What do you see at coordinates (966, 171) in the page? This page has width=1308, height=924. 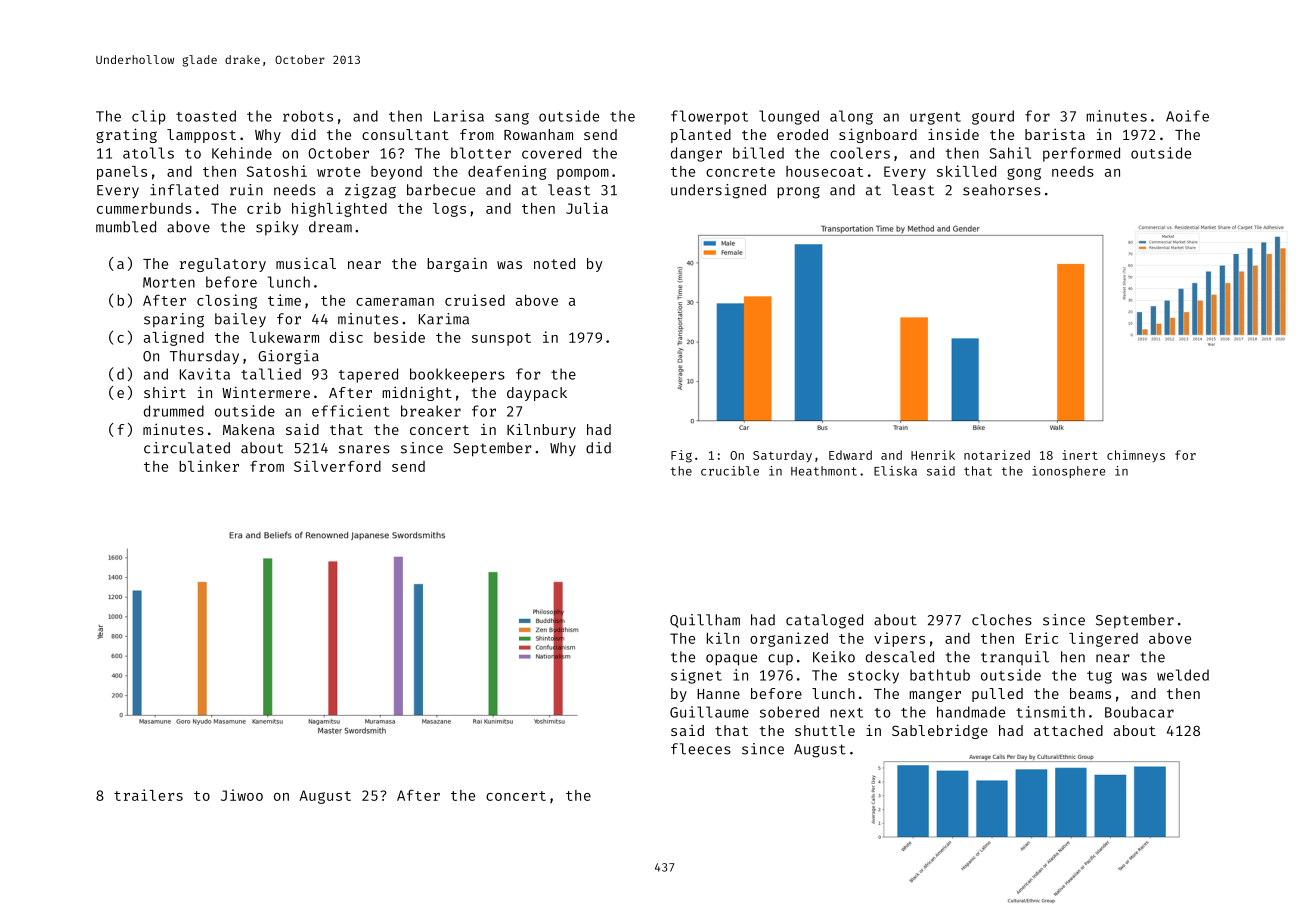 I see `skilled` at bounding box center [966, 171].
